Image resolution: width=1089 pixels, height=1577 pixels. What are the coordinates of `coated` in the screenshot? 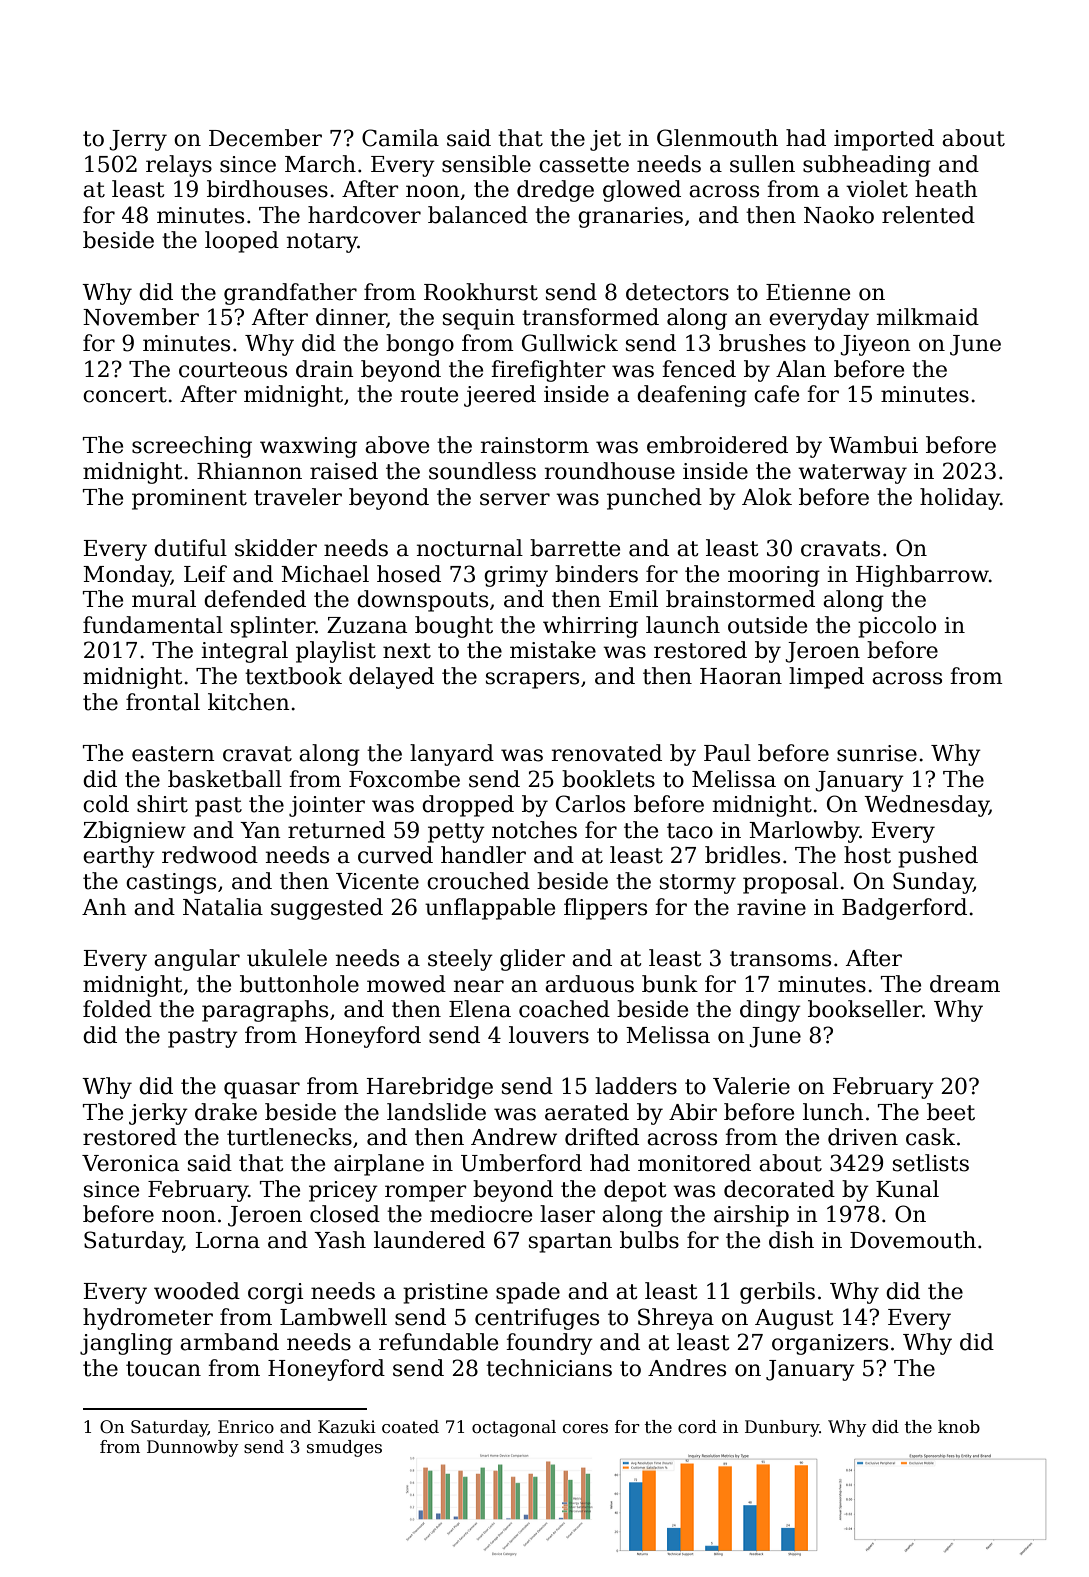 It's located at (410, 1427).
